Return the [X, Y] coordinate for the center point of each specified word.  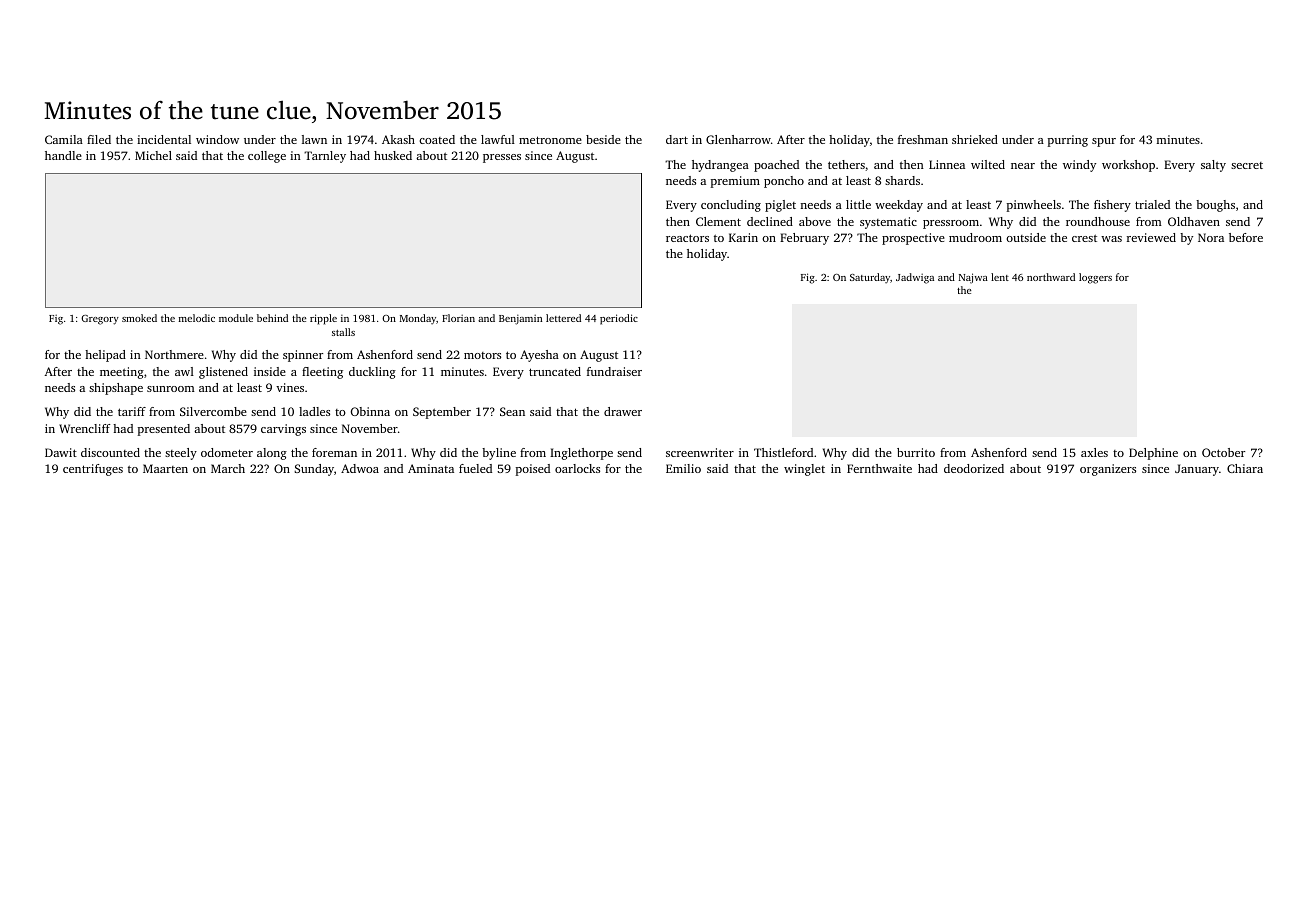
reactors [687, 238]
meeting [122, 373]
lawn [314, 139]
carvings [283, 430]
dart [677, 139]
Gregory [100, 320]
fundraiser [614, 371]
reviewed [1151, 237]
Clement [718, 221]
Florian [458, 318]
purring [1068, 141]
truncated [555, 371]
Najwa [973, 278]
